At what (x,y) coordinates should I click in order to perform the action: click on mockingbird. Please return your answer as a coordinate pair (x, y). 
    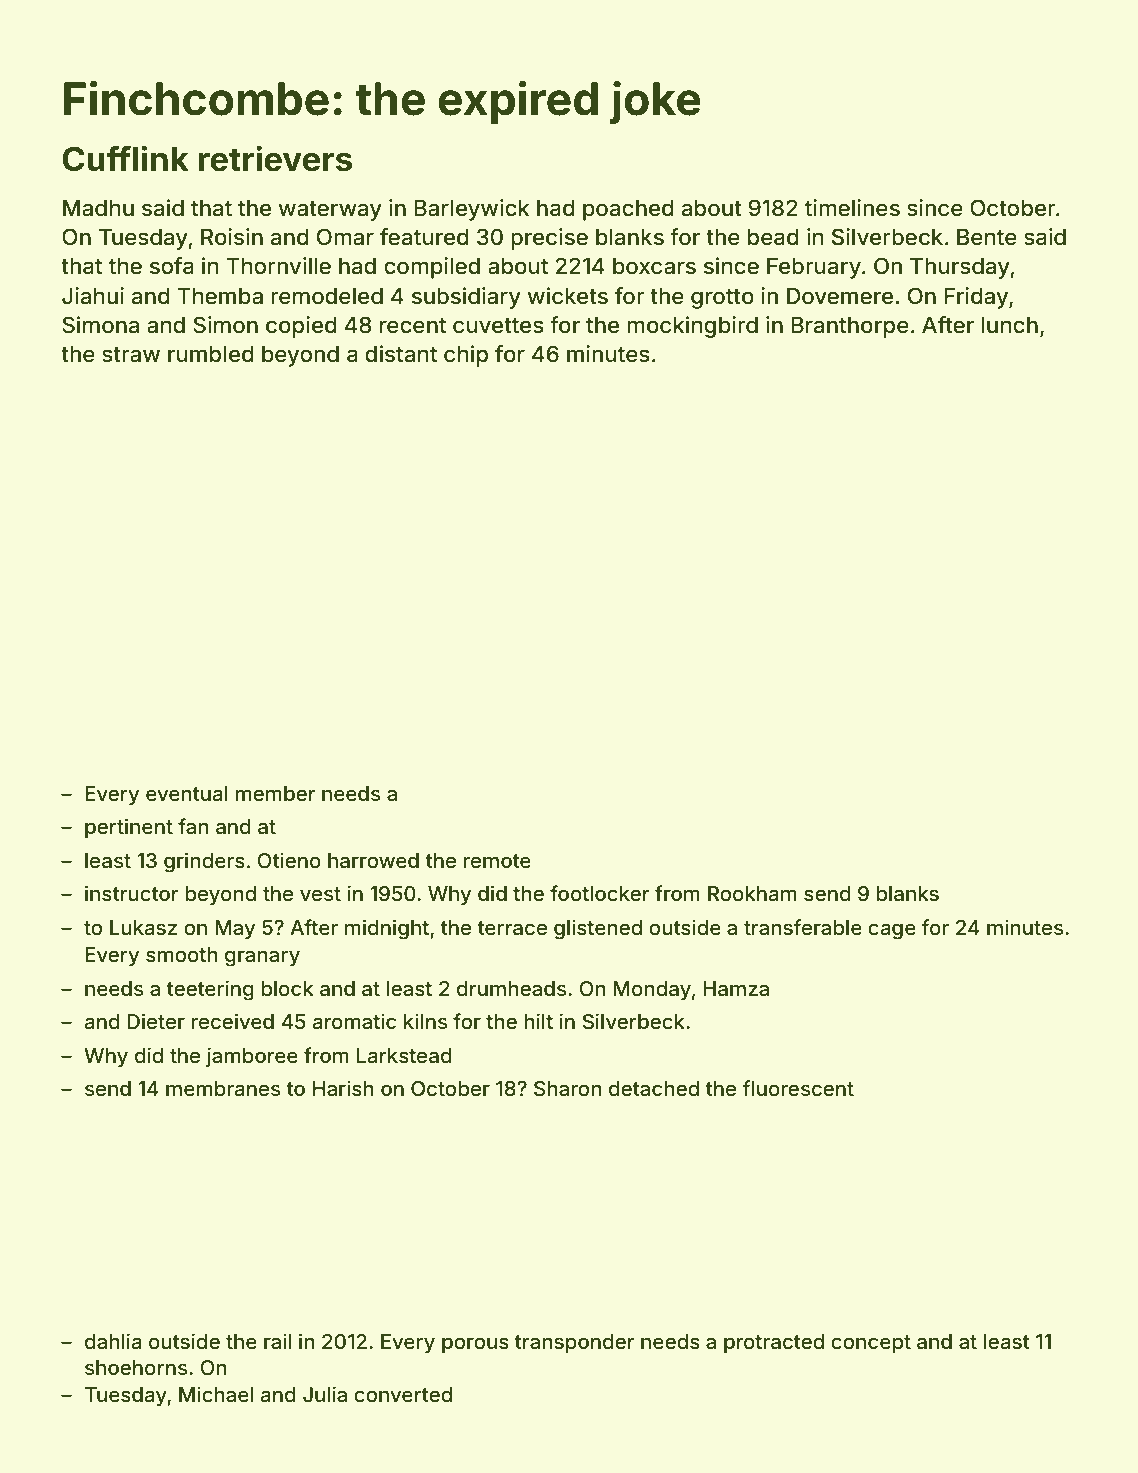
    Looking at the image, I should click on (692, 327).
